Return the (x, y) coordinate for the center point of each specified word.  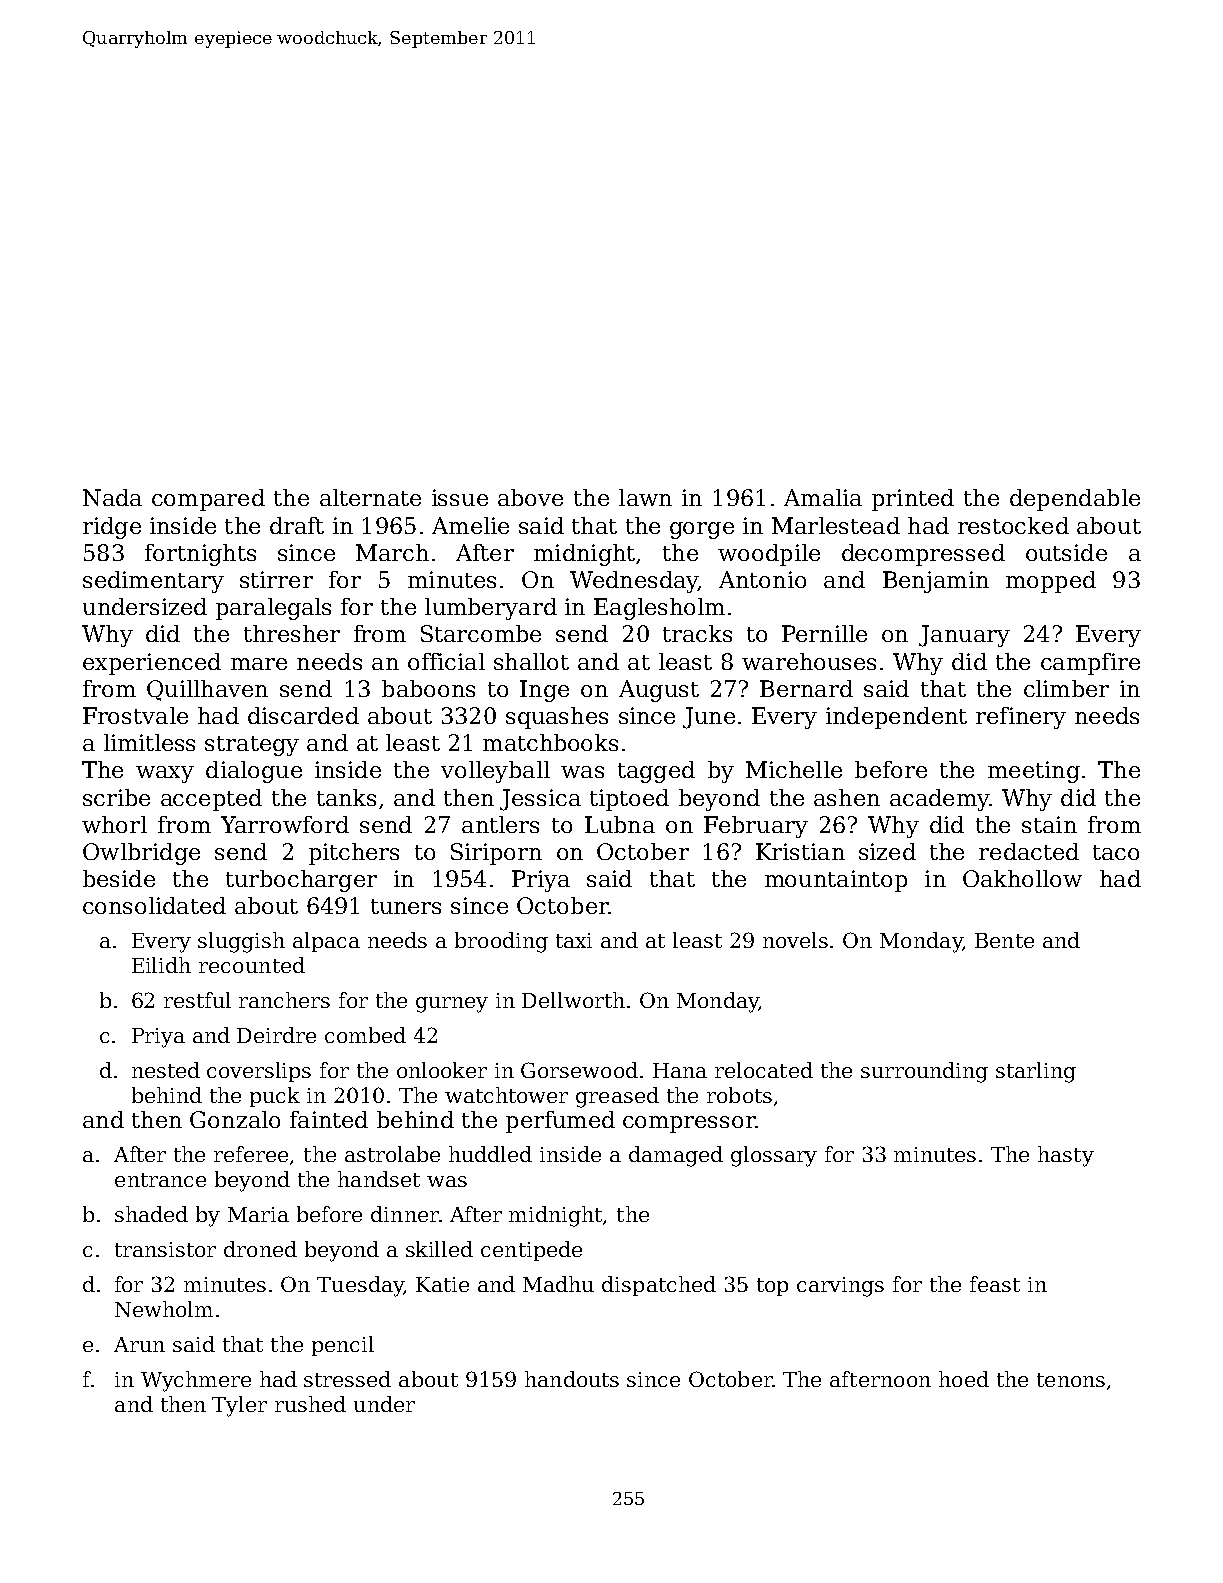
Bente (1004, 940)
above (530, 497)
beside (119, 878)
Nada (112, 497)
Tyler (239, 1406)
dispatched (659, 1286)
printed (913, 500)
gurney (452, 1005)
